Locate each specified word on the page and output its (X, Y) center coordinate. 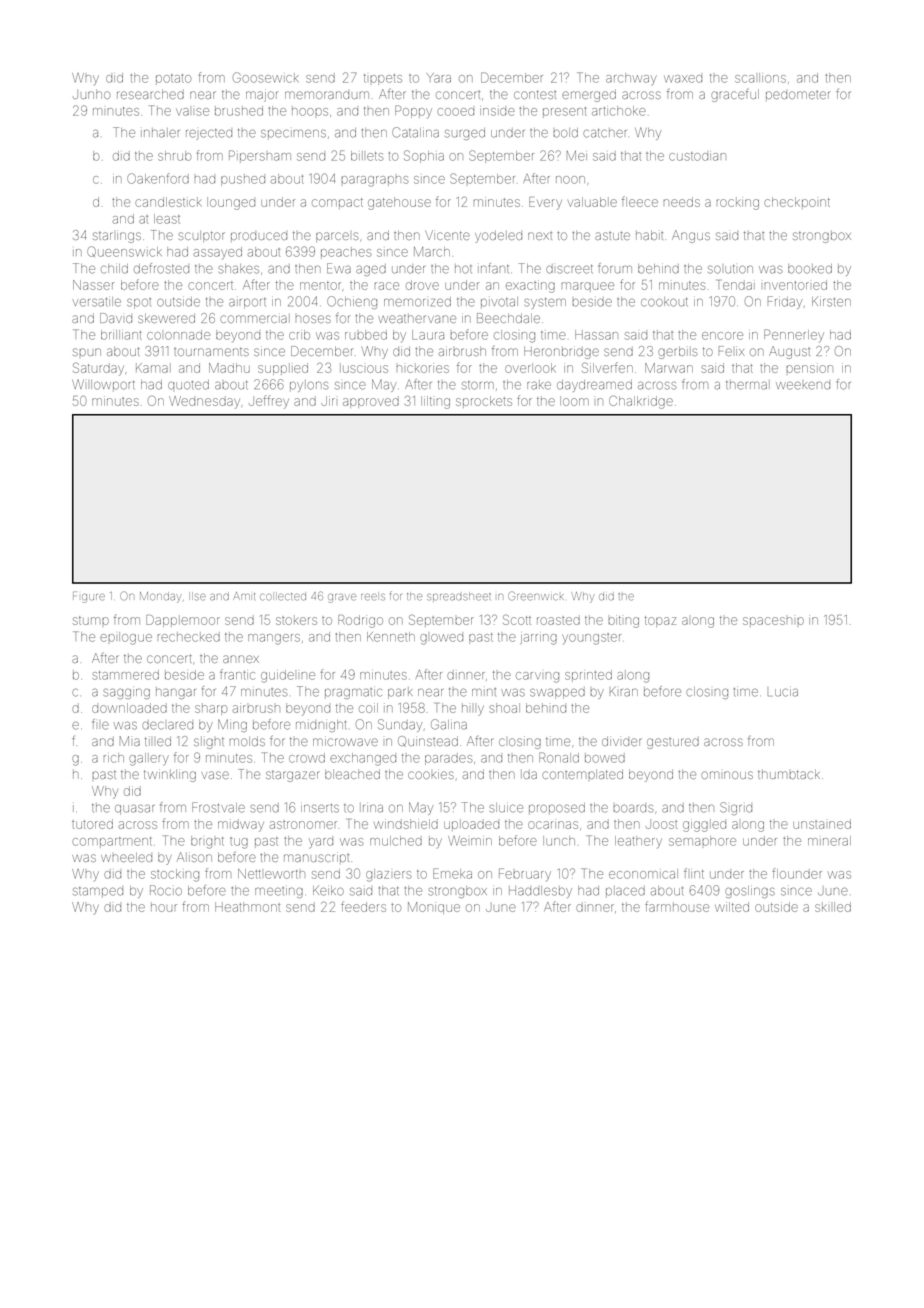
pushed (243, 180)
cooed (455, 112)
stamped (98, 892)
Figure (89, 597)
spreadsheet (459, 597)
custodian (697, 156)
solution (730, 269)
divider (622, 741)
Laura (428, 335)
